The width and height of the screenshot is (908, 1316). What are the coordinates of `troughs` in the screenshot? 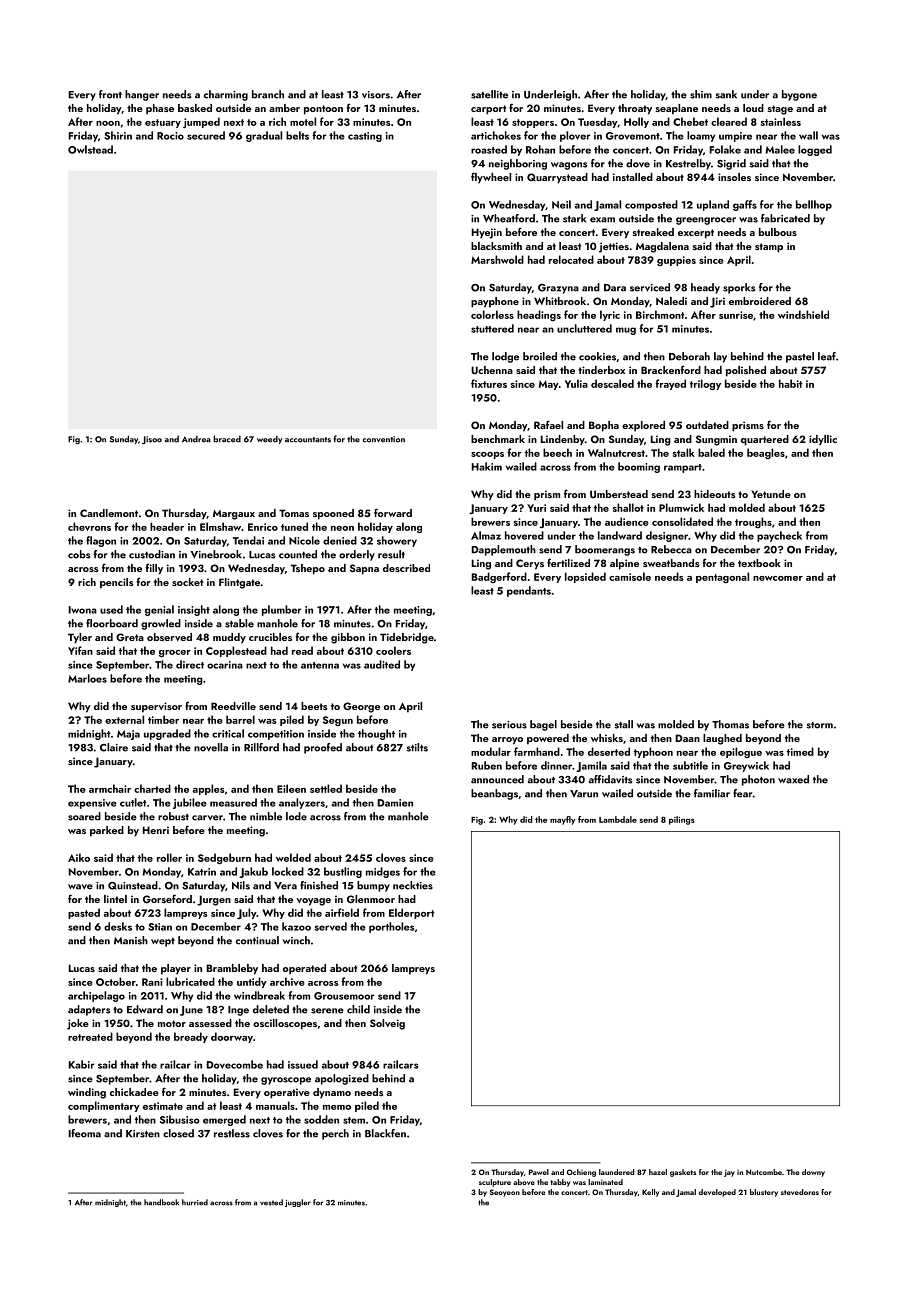 It's located at (753, 522).
